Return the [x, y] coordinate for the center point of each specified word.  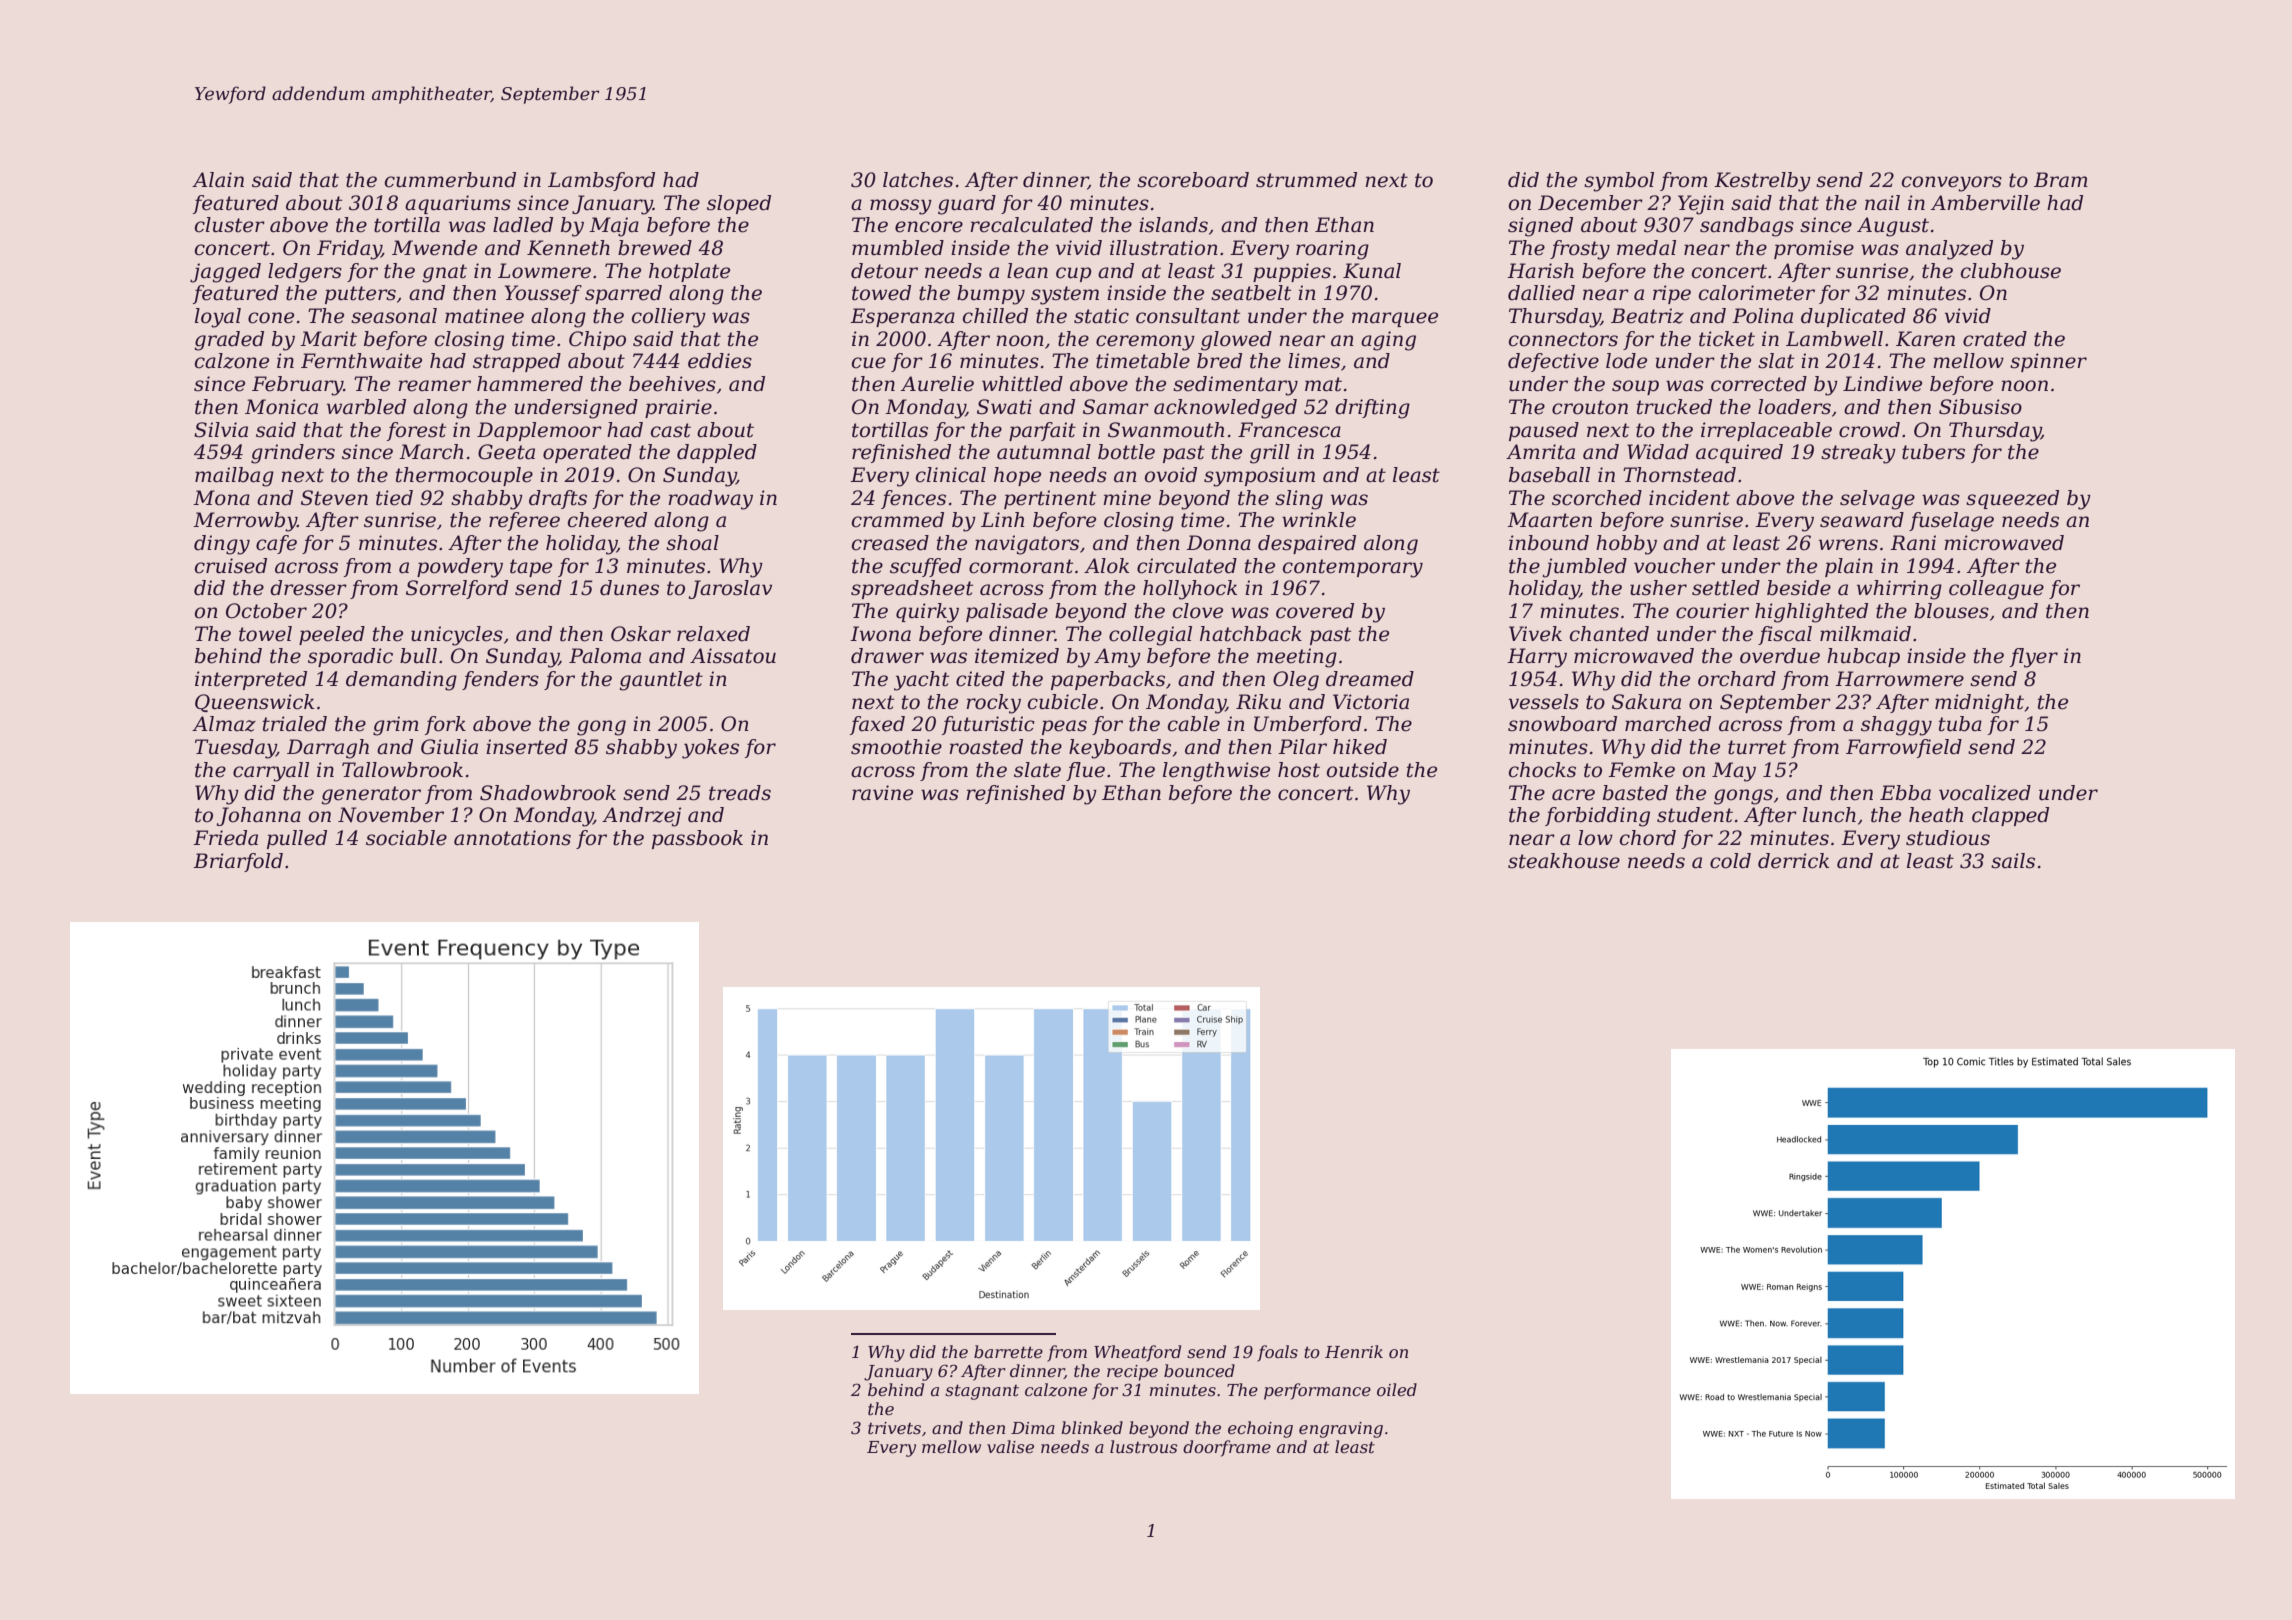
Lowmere [544, 271]
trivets [894, 1428]
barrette [1008, 1351]
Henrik [1354, 1351]
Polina [1762, 316]
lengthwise [1216, 772]
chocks [1542, 770]
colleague [1996, 590]
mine [1127, 498]
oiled [1397, 1389]
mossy [901, 207]
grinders [293, 454]
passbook [697, 839]
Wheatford [1137, 1353]
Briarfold [238, 862]
